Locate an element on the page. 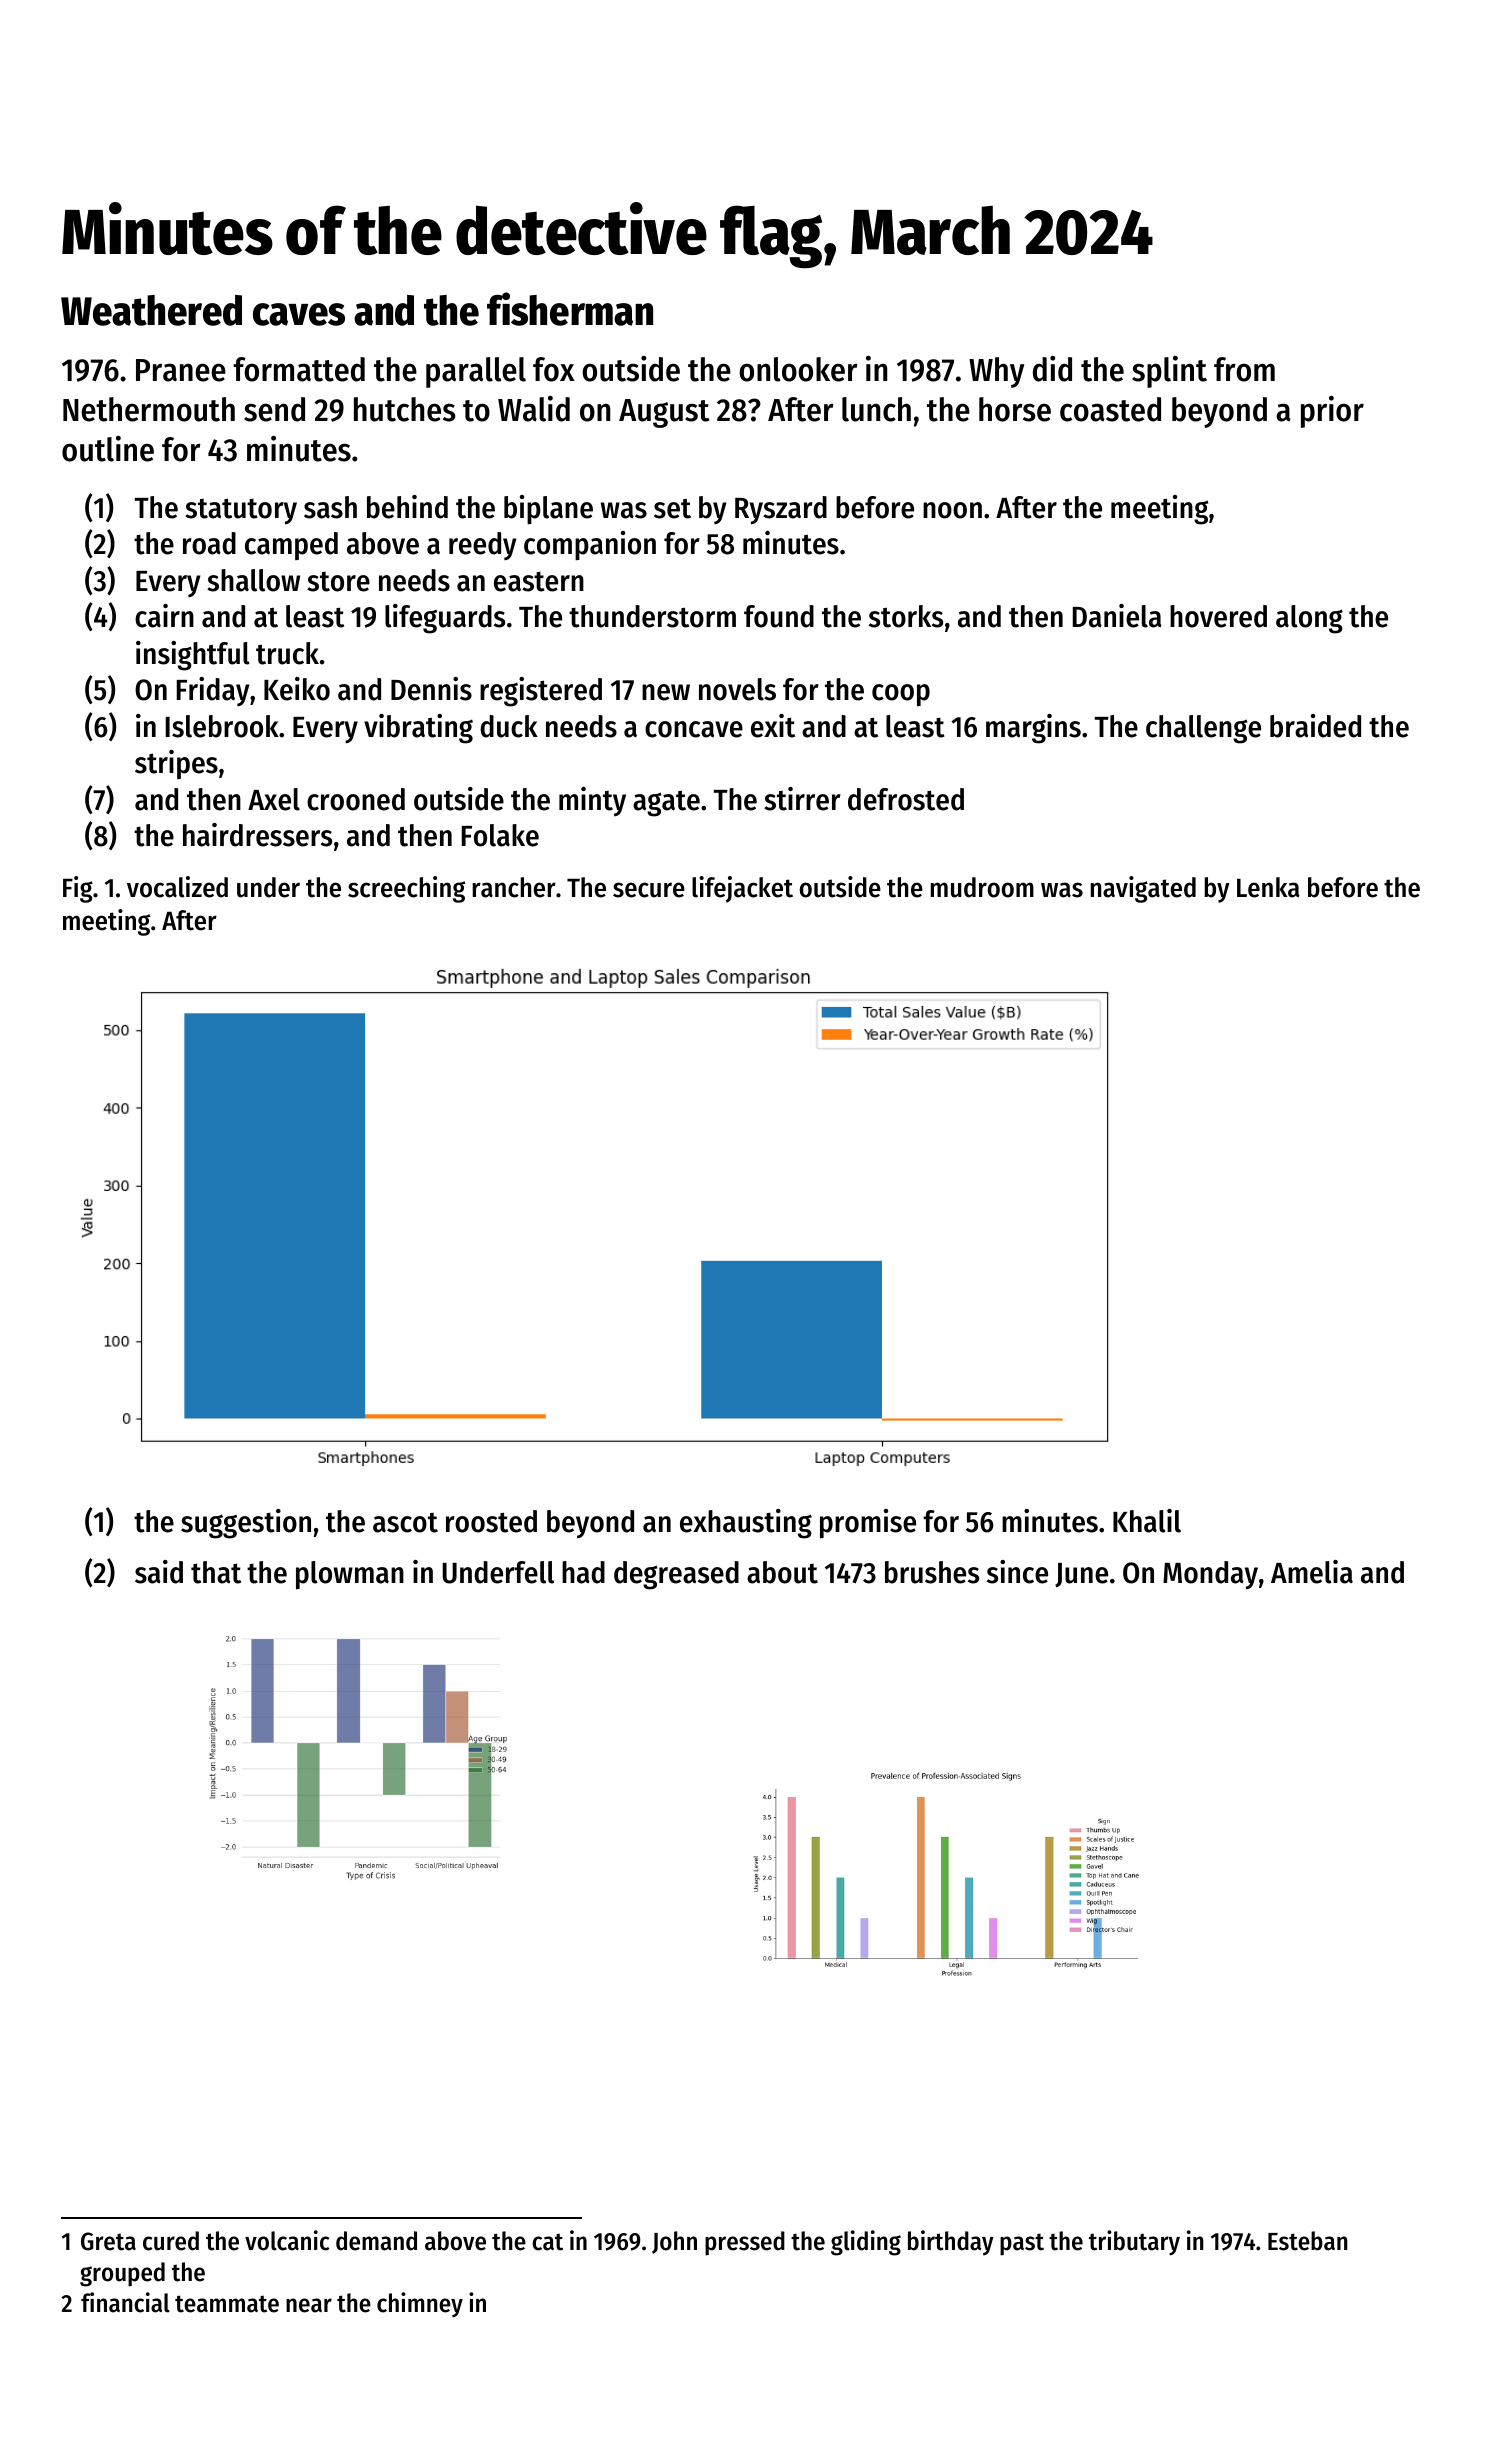 Image resolution: width=1496 pixels, height=2464 pixels. Ryszard is located at coordinates (781, 510).
